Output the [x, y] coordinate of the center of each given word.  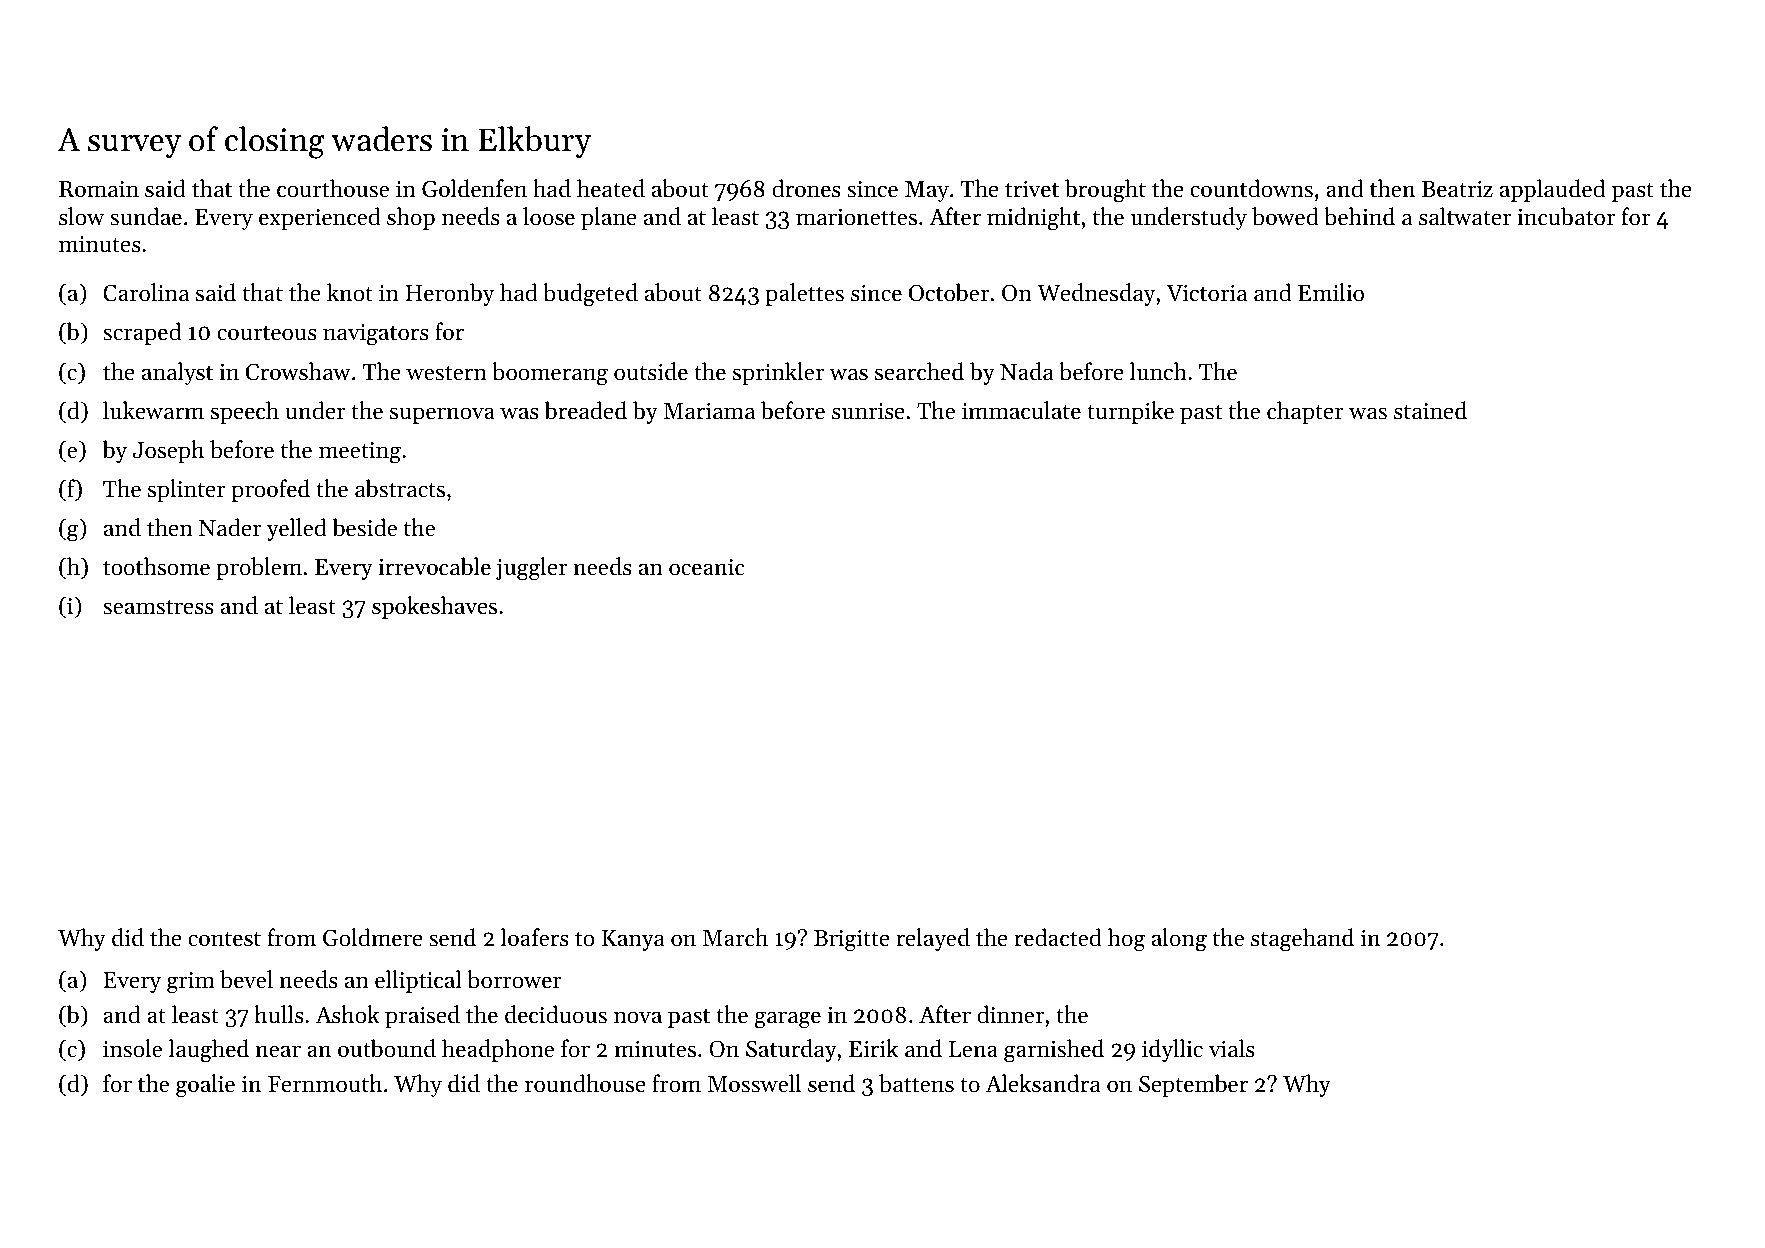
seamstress [158, 607]
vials [1232, 1048]
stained [1430, 410]
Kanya [633, 940]
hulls [279, 1014]
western [446, 373]
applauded [1552, 190]
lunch [1158, 371]
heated [611, 188]
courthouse [333, 188]
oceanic [707, 567]
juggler [531, 569]
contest [224, 939]
